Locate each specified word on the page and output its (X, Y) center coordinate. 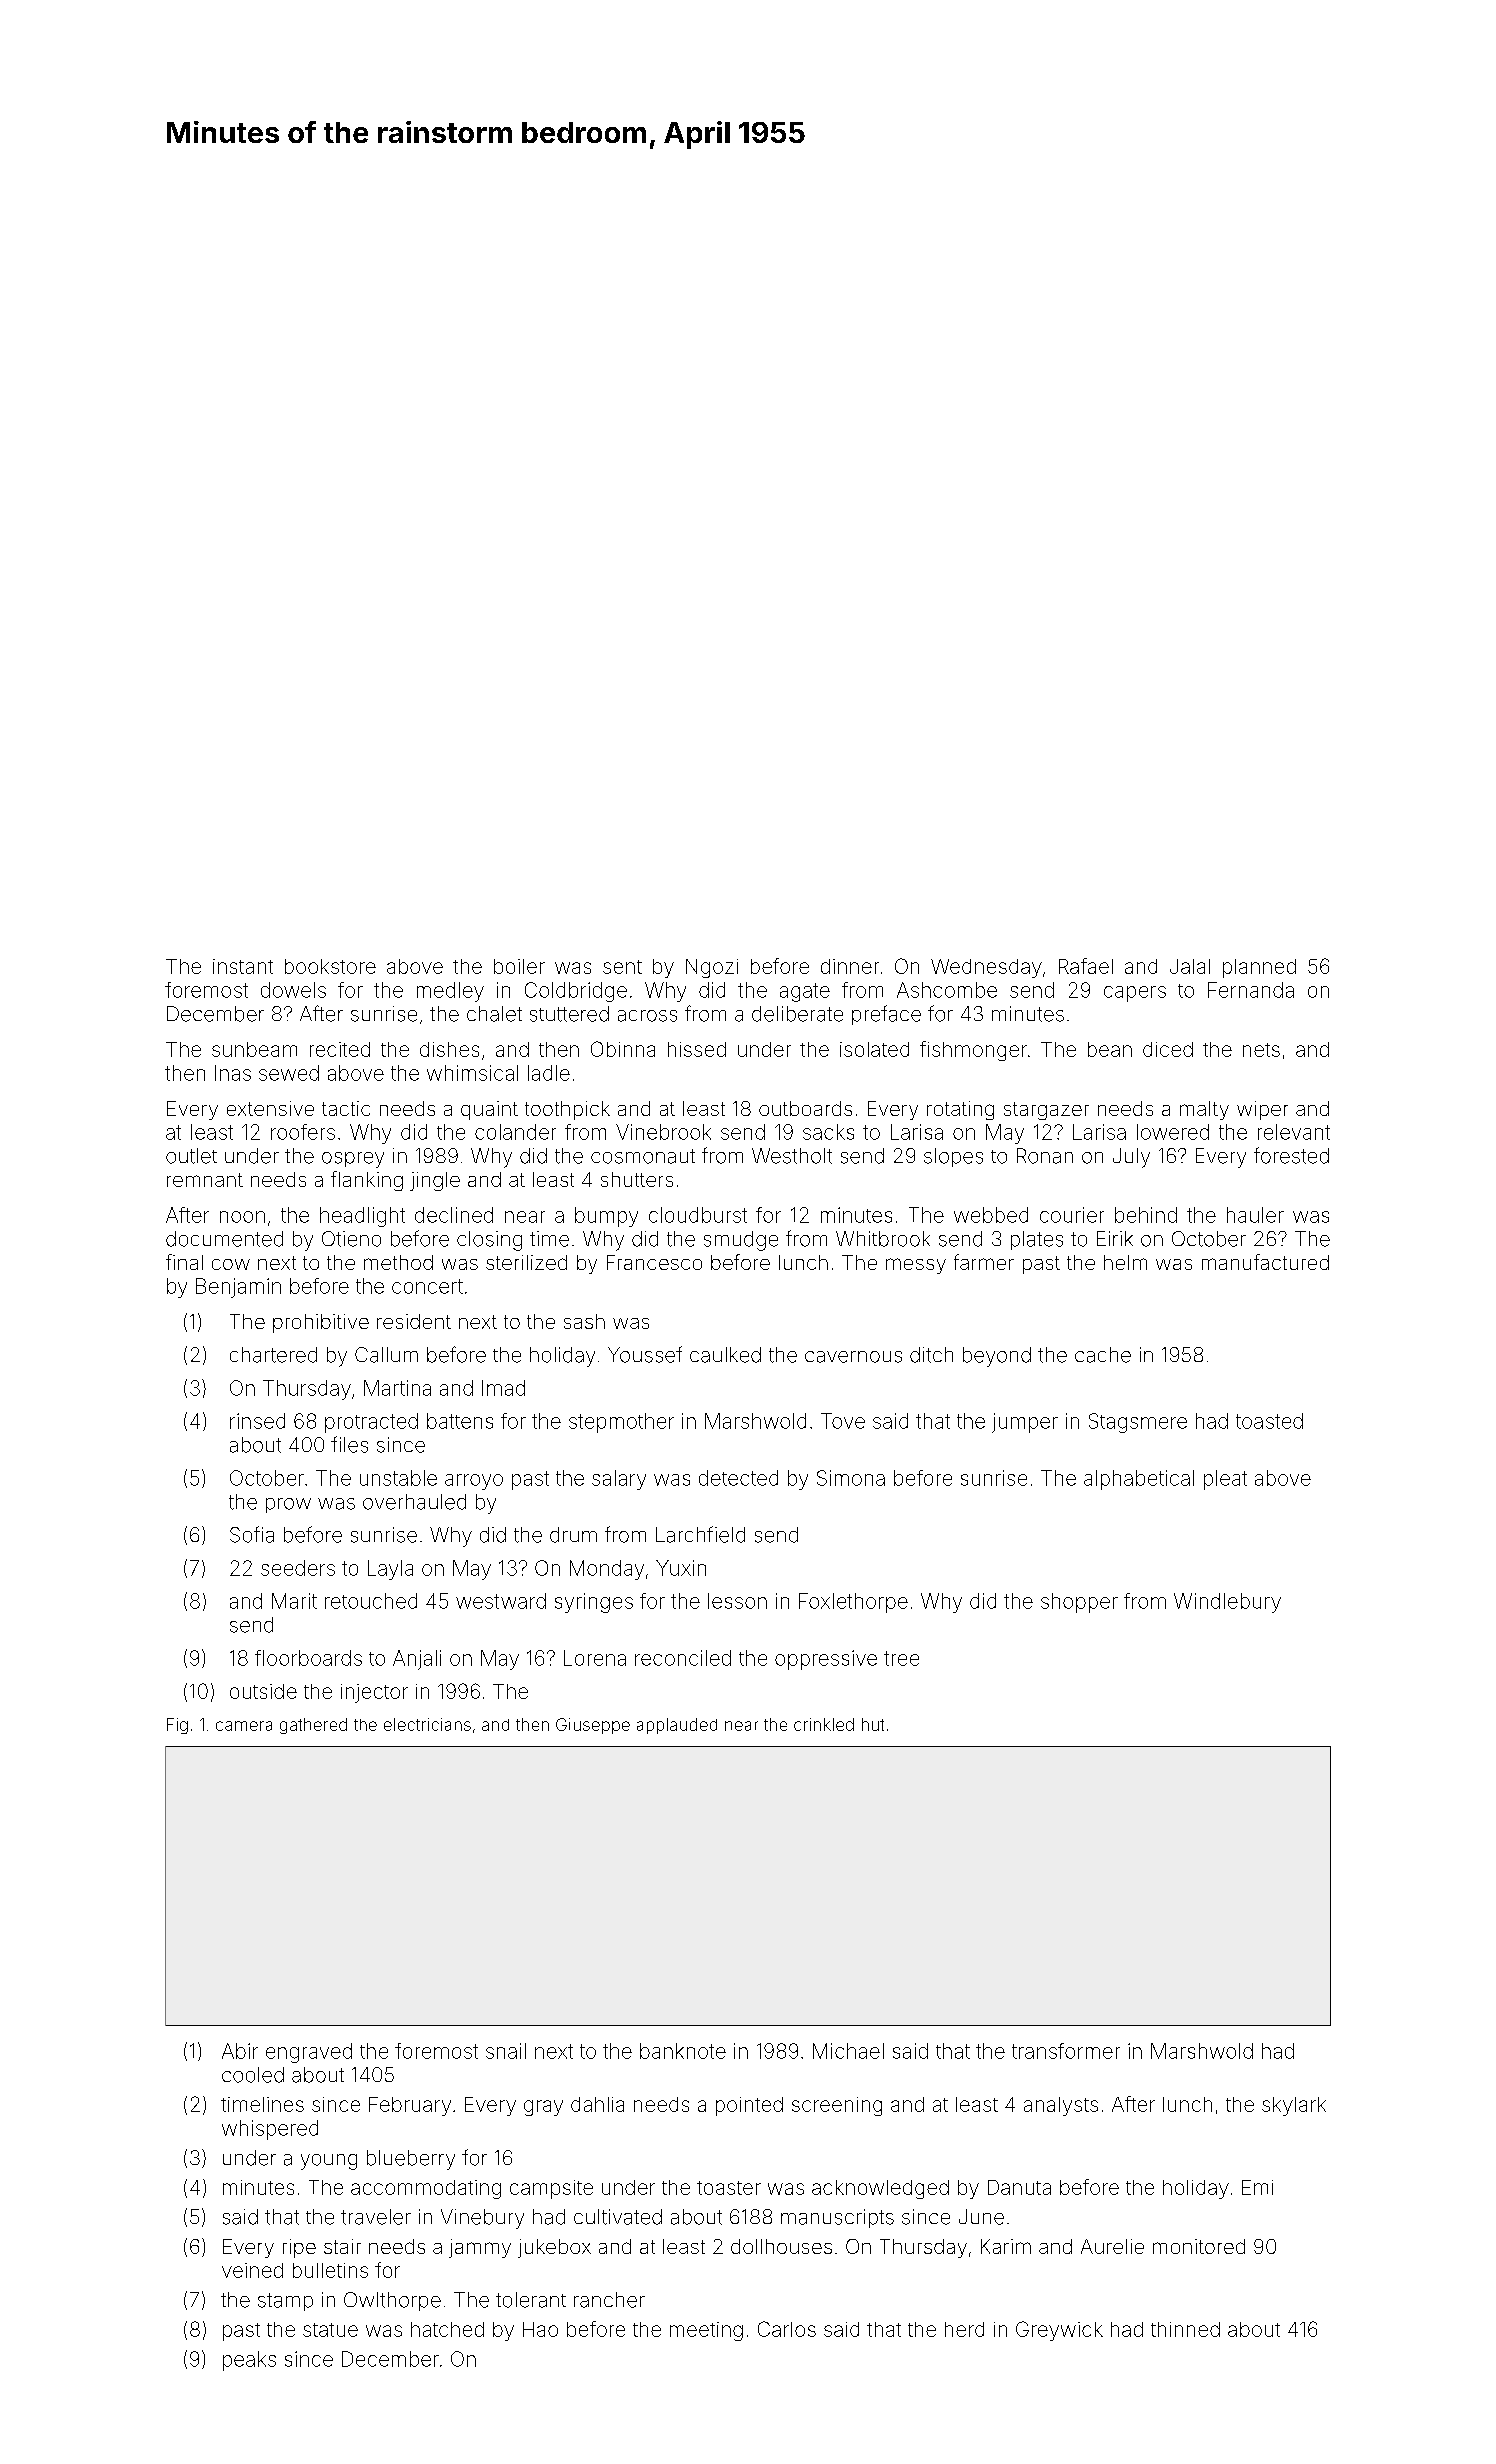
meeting (706, 2331)
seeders (298, 1568)
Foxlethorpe (853, 1603)
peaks (249, 2361)
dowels (293, 990)
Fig (177, 1726)
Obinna (623, 1049)
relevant (1294, 1132)
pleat (1225, 1480)
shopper (1079, 1603)
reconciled (683, 1658)
